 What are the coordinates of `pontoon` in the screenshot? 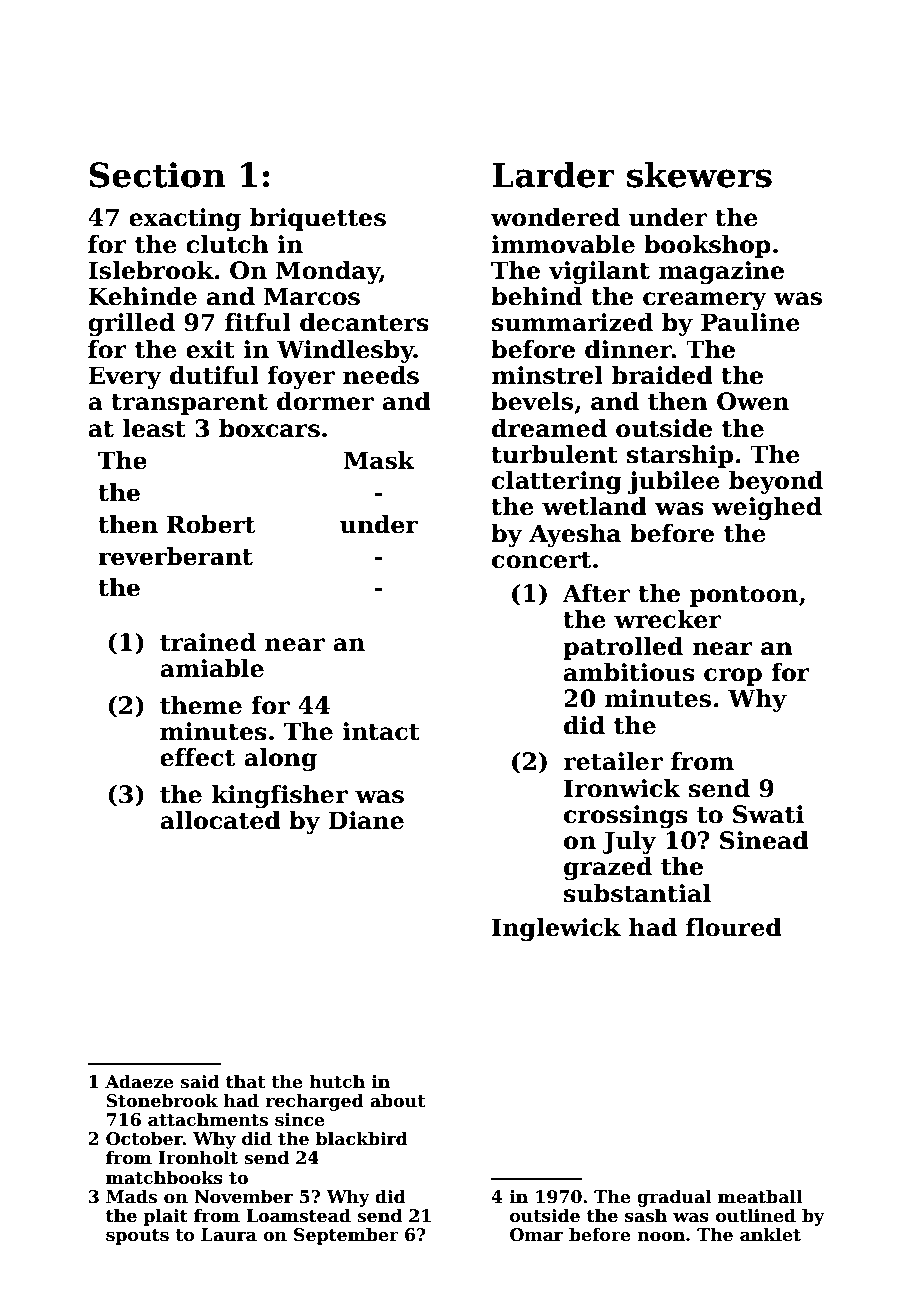 It's located at (744, 596).
